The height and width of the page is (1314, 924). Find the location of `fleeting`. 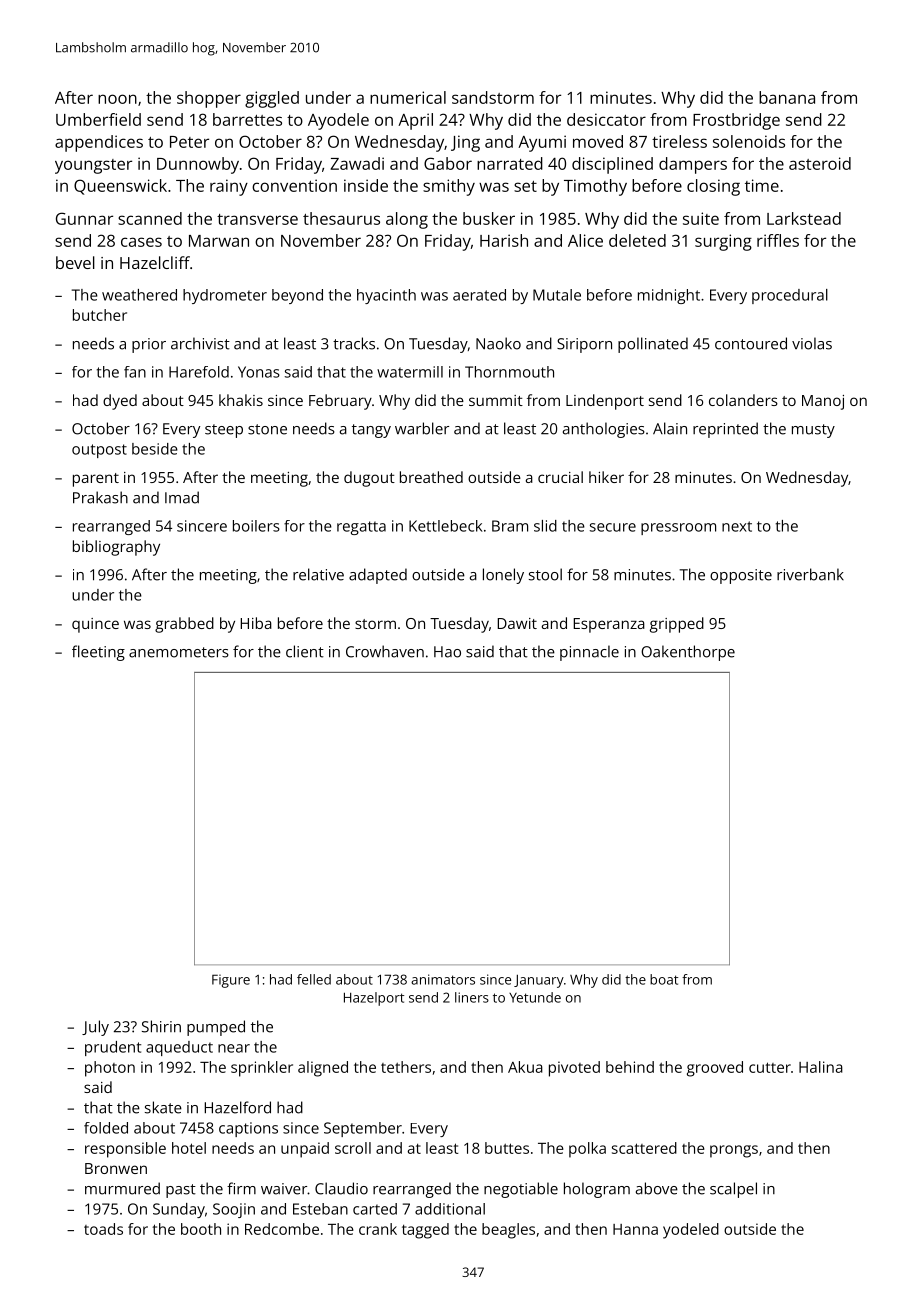

fleeting is located at coordinates (98, 653).
